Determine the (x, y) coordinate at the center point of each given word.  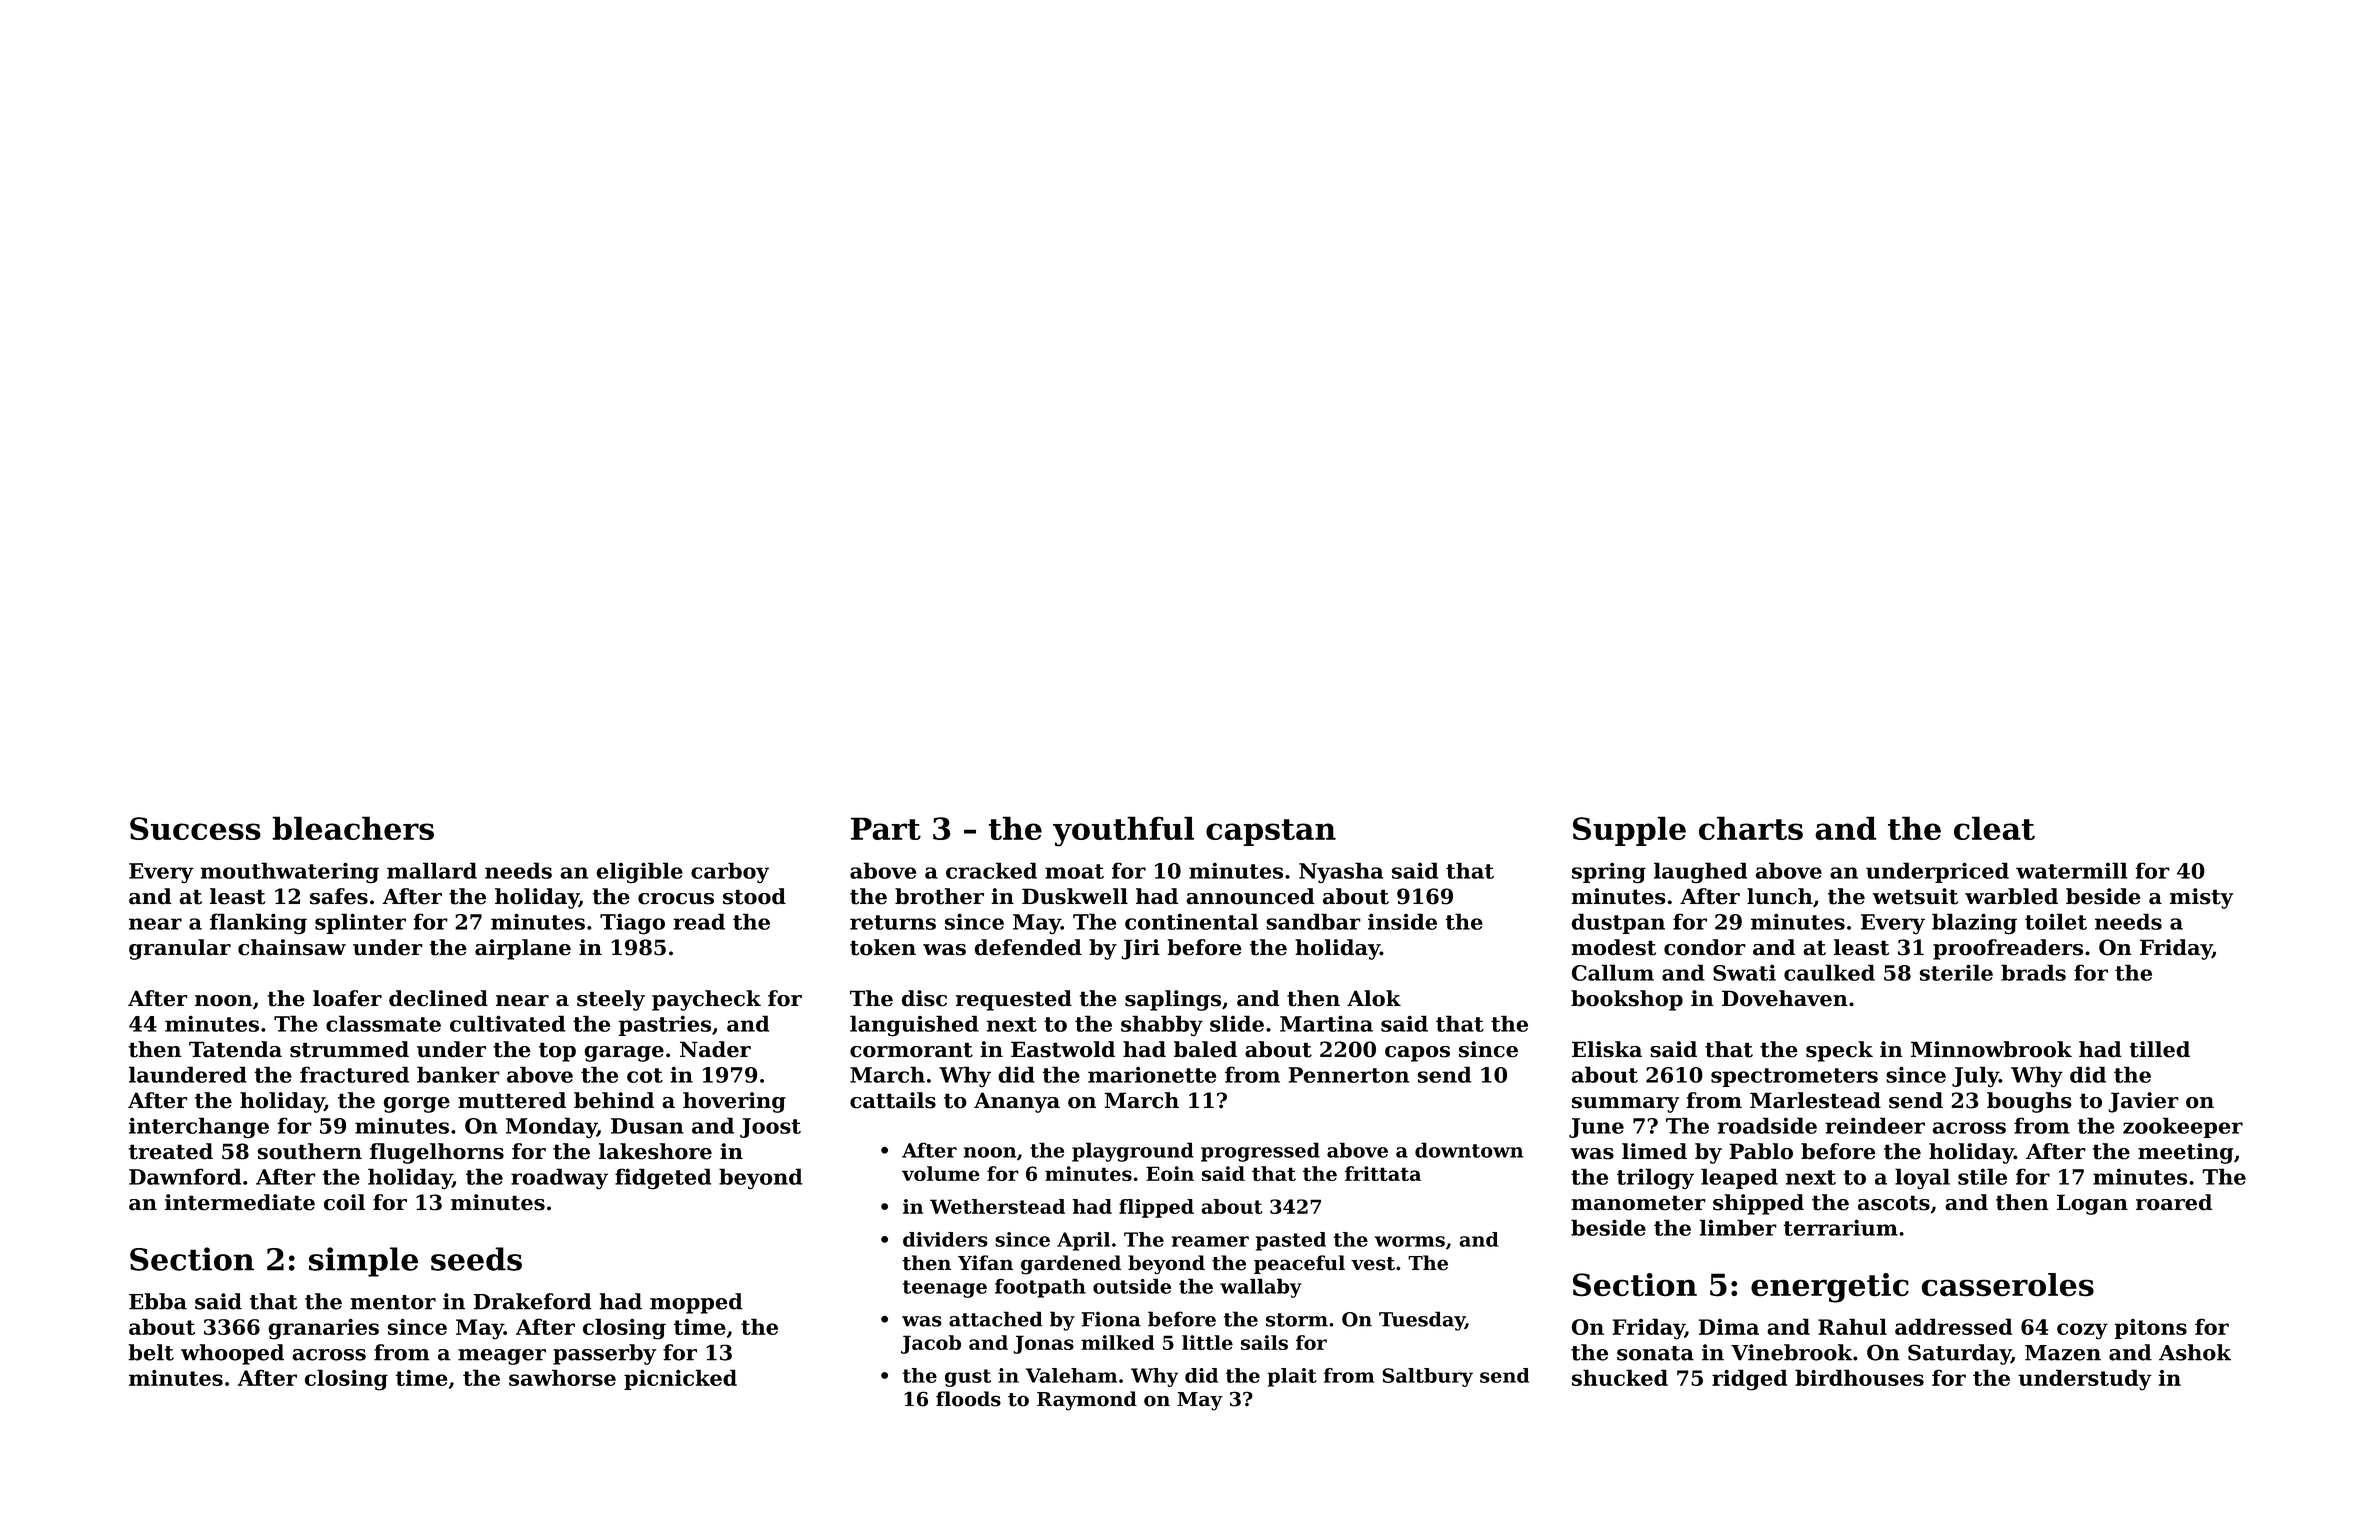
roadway (559, 1179)
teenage (945, 1289)
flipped (1156, 1208)
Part (886, 828)
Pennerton (1349, 1075)
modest (1613, 947)
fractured (354, 1074)
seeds (476, 1259)
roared (2174, 1202)
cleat (1994, 828)
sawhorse (562, 1377)
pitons (2150, 1329)
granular (180, 949)
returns (893, 922)
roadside (1767, 1125)
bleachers (353, 828)
